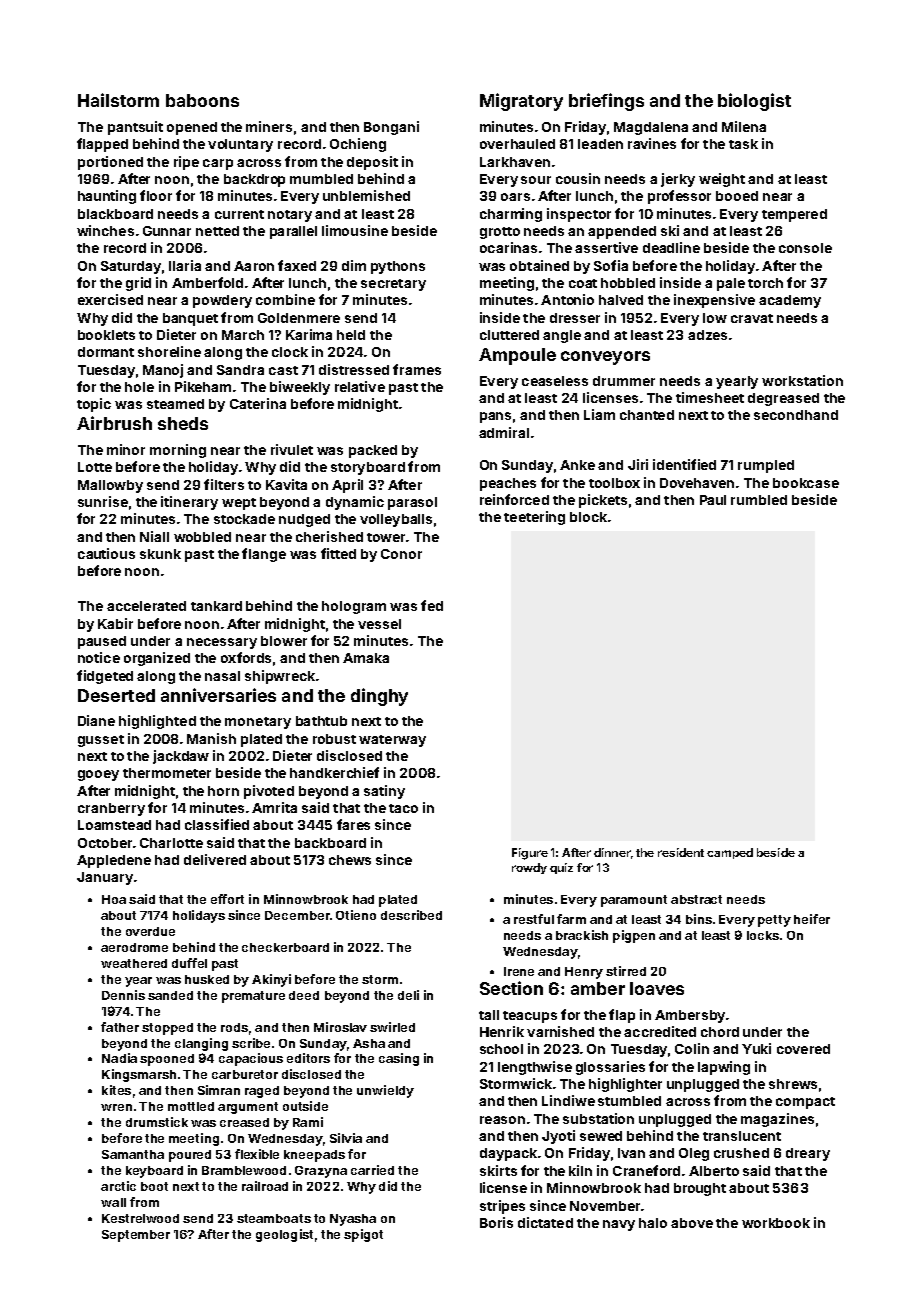  What do you see at coordinates (417, 369) in the screenshot?
I see `frames` at bounding box center [417, 369].
